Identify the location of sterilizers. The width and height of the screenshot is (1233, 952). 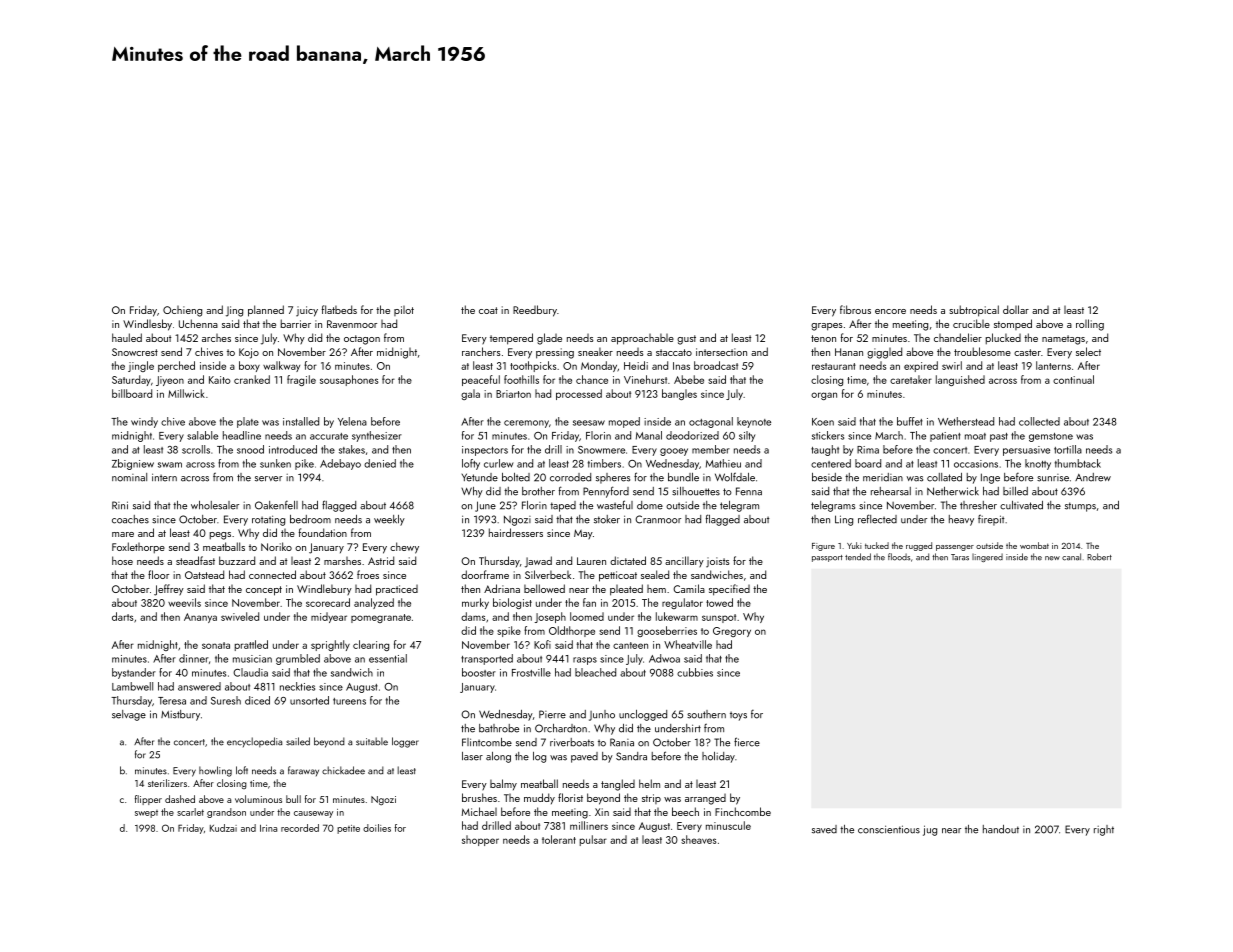
(167, 783).
